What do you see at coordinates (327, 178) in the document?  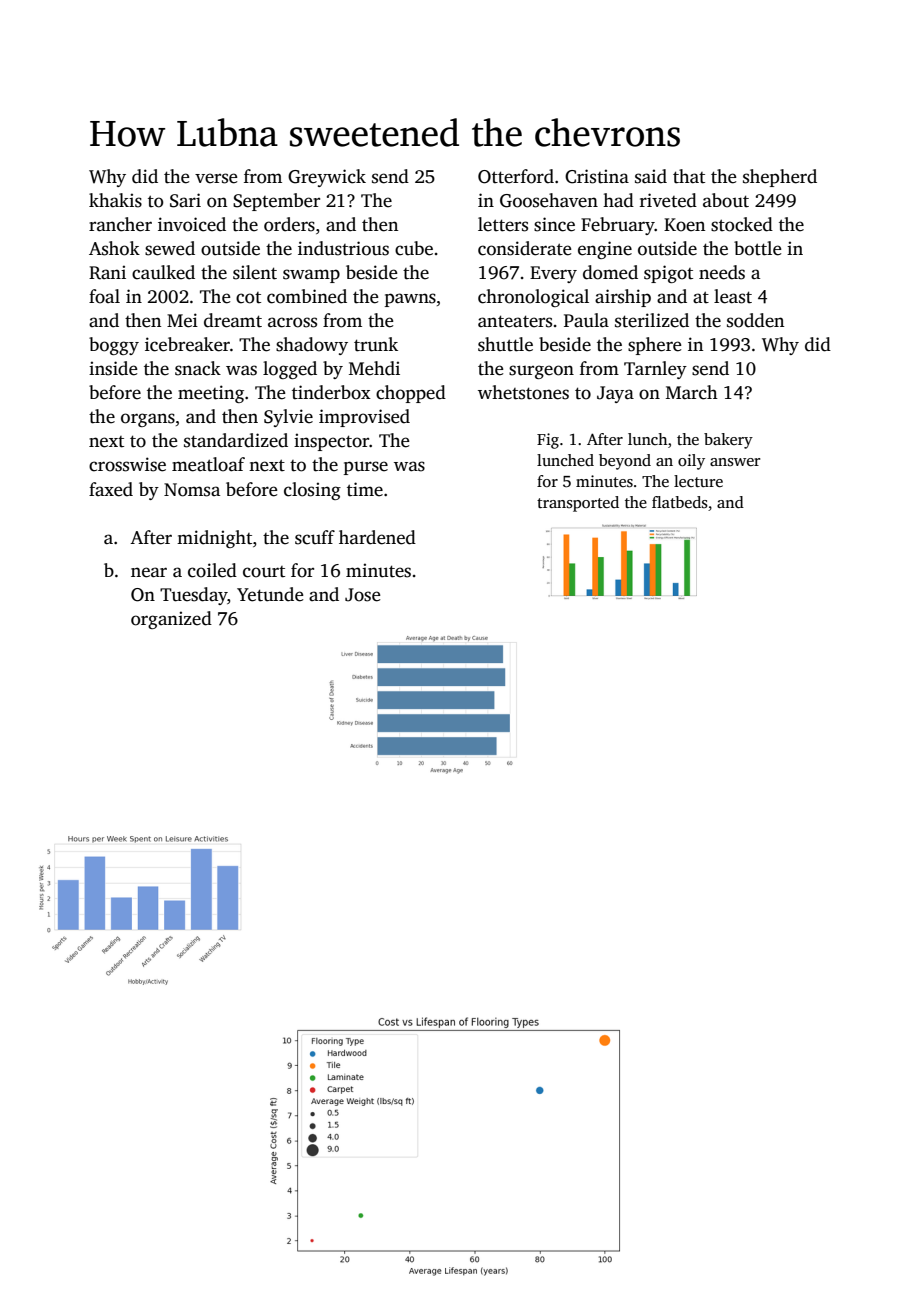 I see `Greywick` at bounding box center [327, 178].
